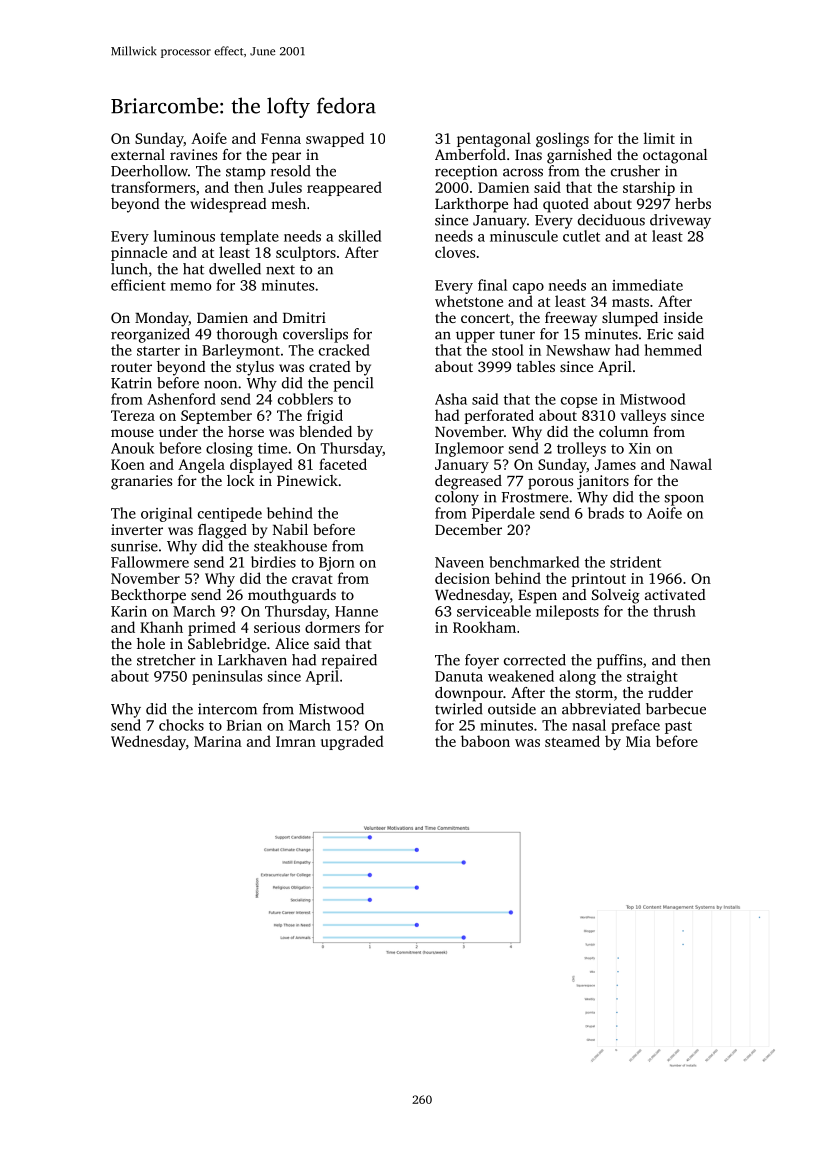 This page has width=824, height=1170. What do you see at coordinates (451, 399) in the page?
I see `Asha` at bounding box center [451, 399].
